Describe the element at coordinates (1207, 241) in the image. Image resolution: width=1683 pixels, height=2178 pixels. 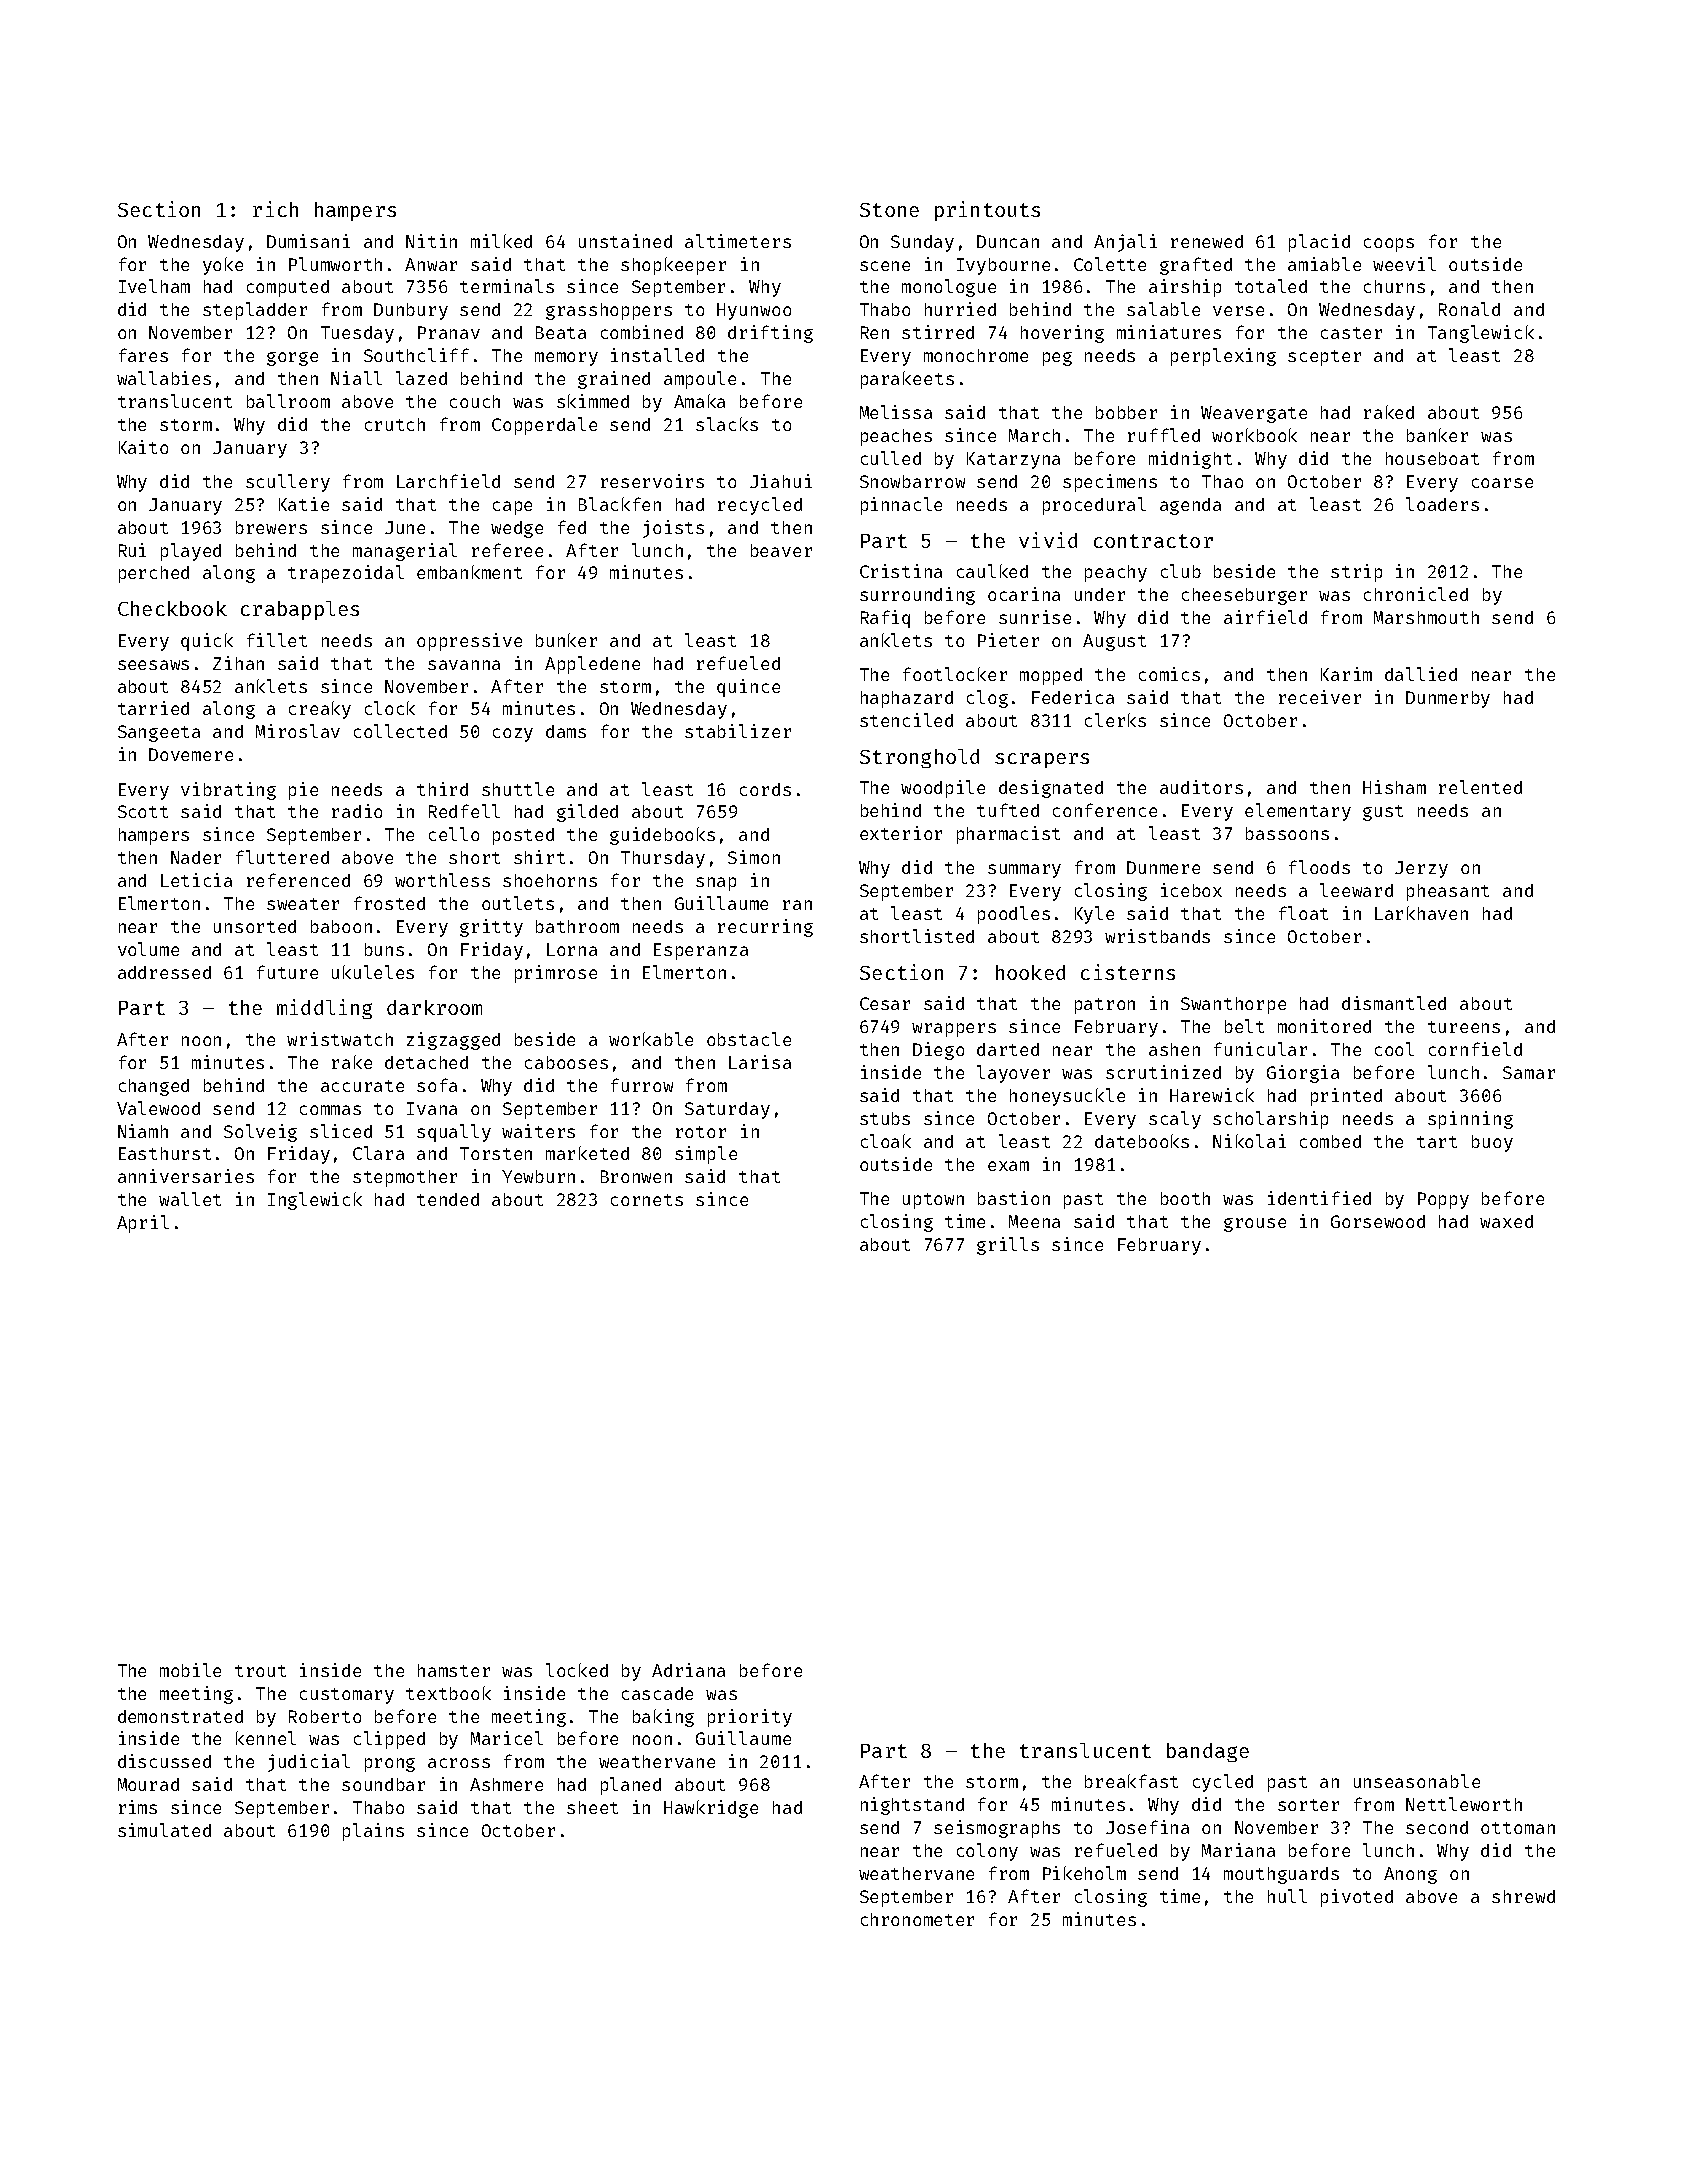
I see `renewed` at that location.
